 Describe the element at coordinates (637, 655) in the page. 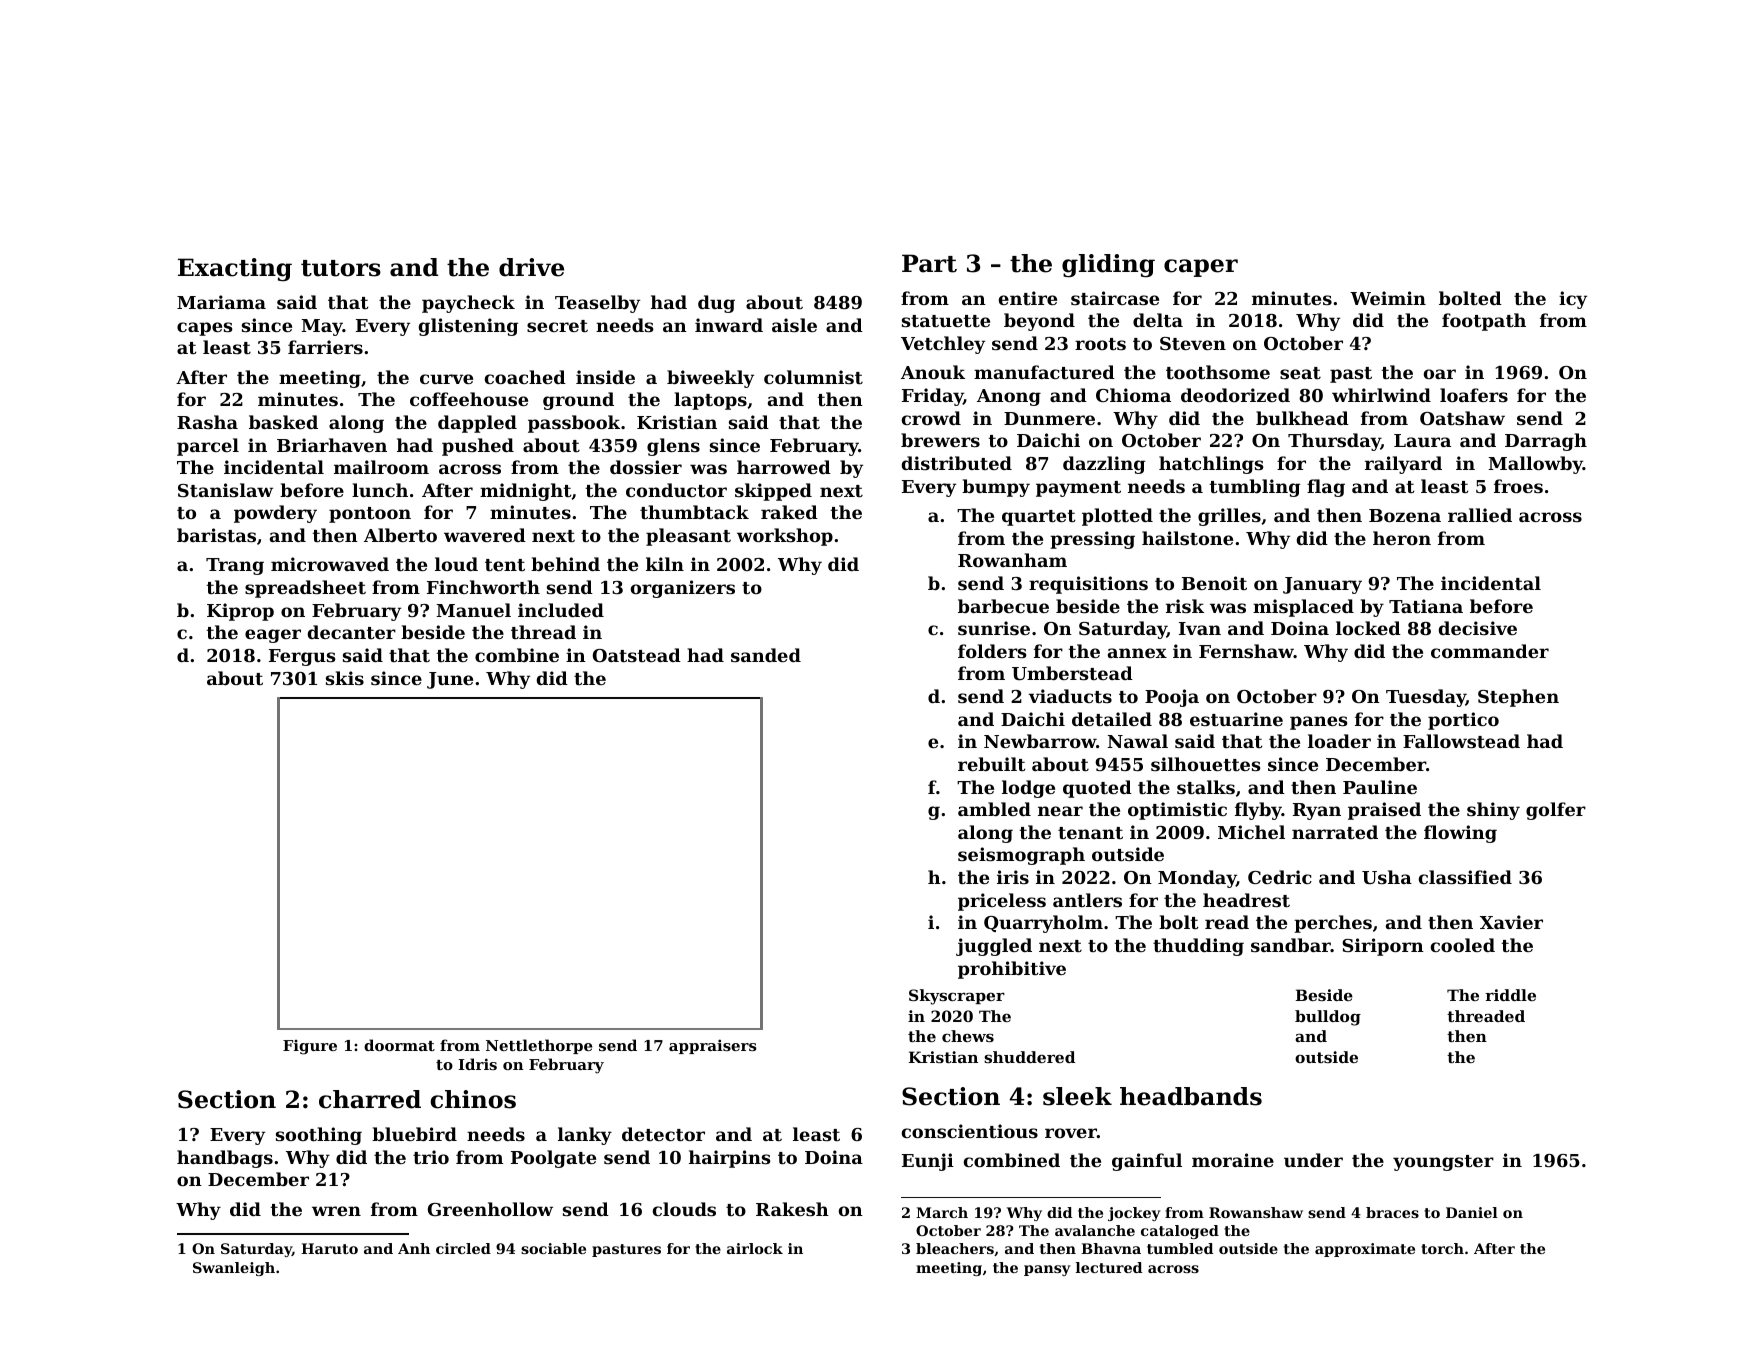

I see `Oatstead` at that location.
